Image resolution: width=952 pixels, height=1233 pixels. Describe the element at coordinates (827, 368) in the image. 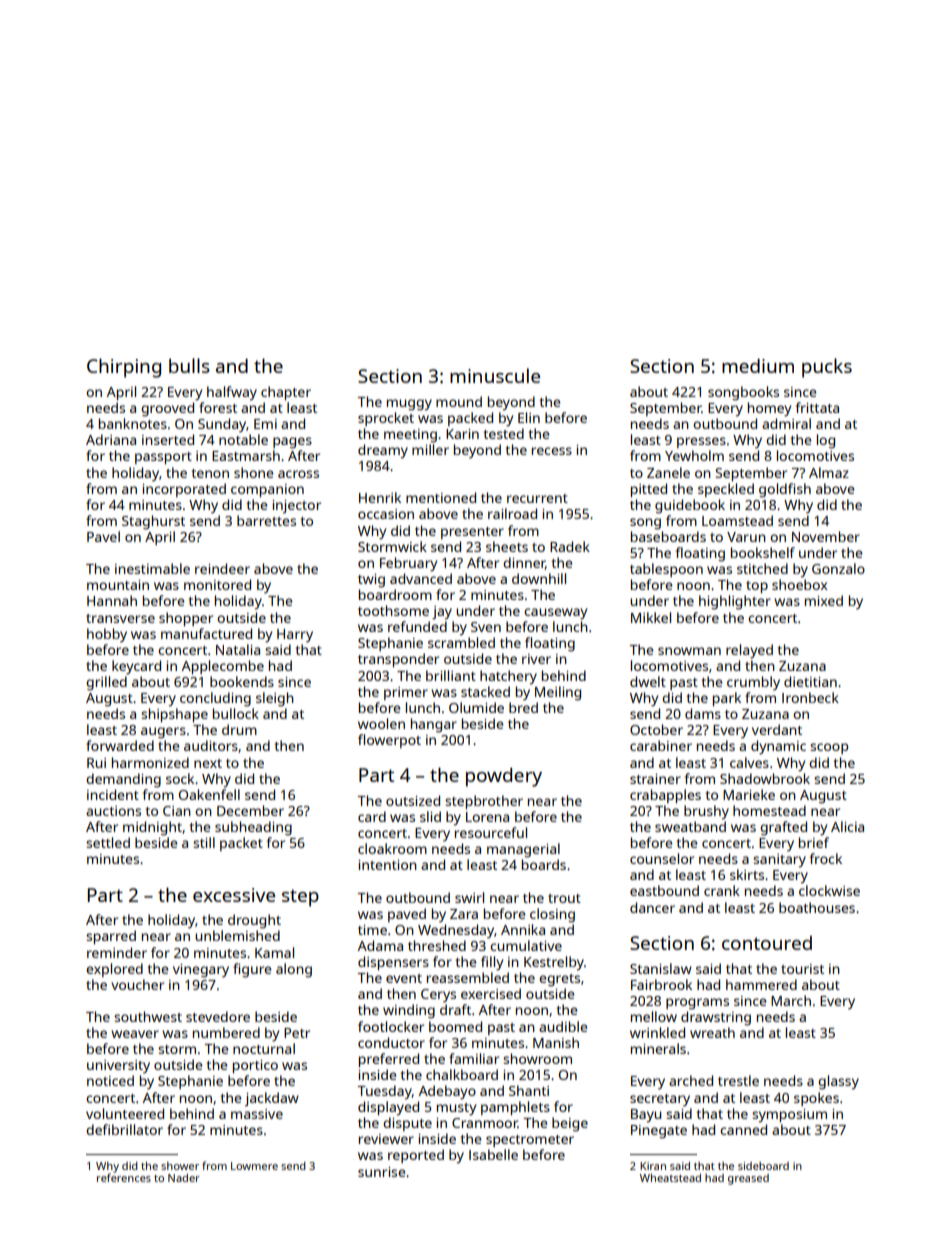

I see `pucks` at that location.
